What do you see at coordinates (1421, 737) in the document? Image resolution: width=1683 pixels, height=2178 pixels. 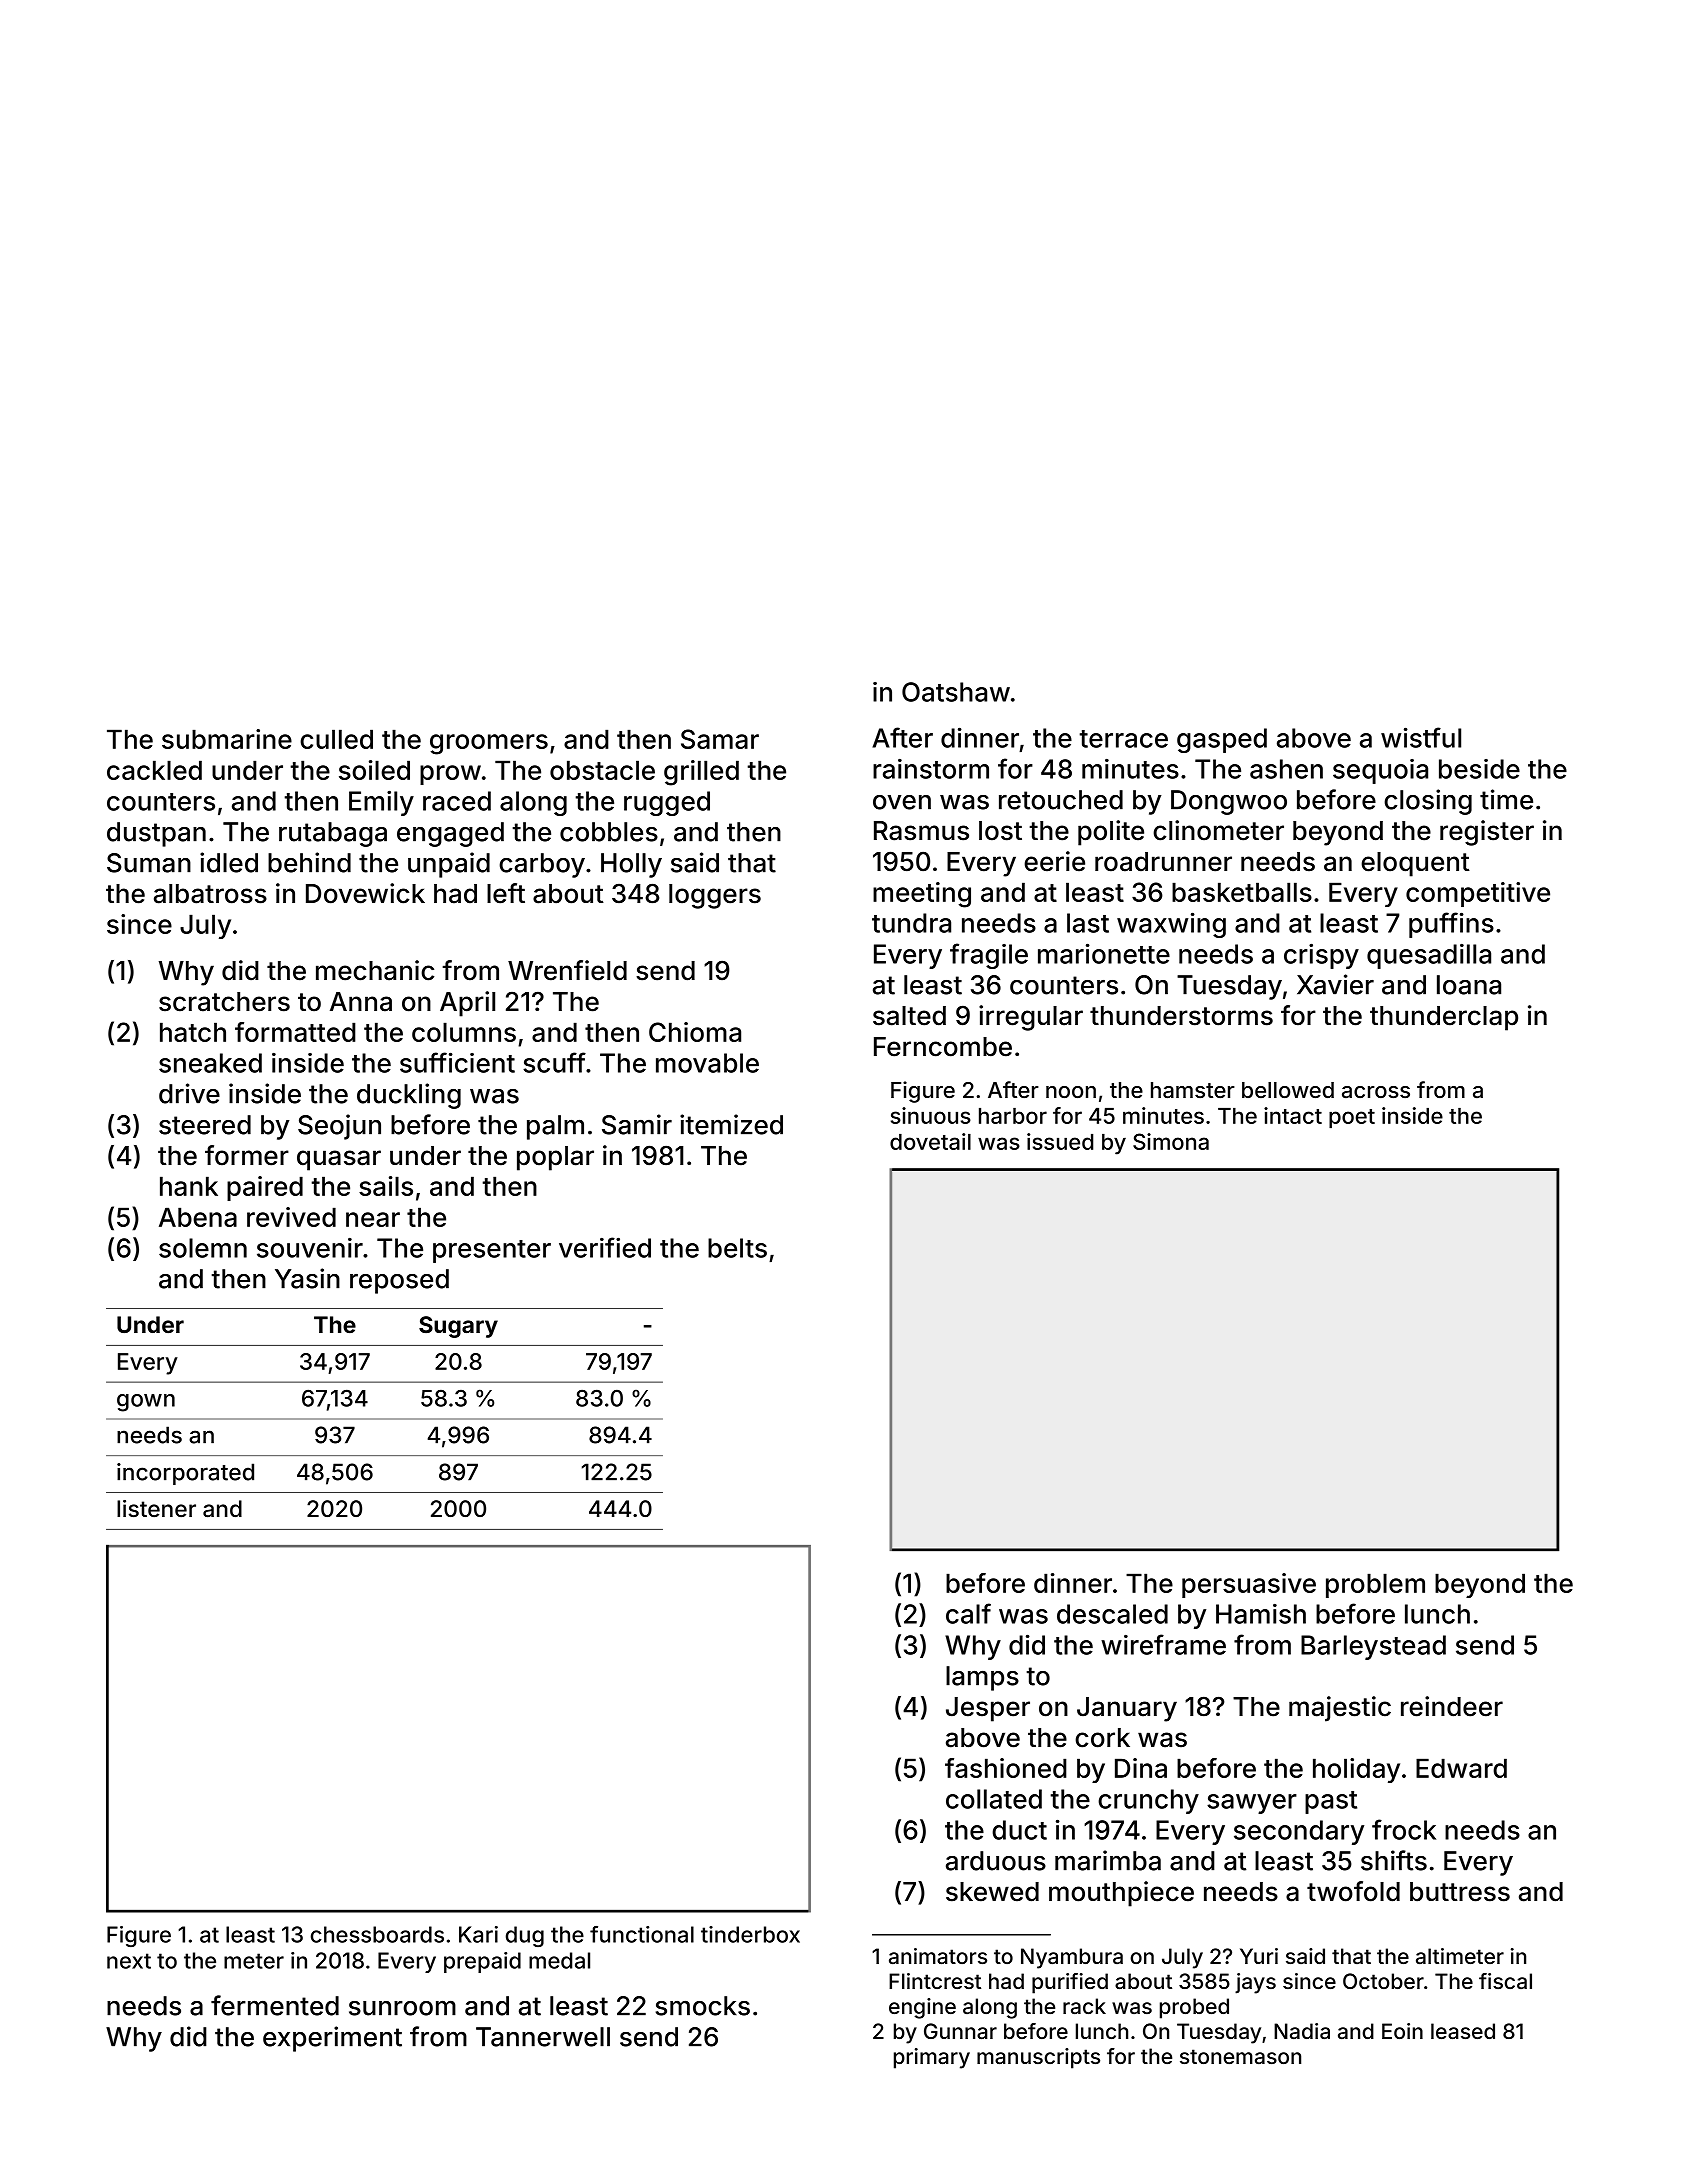 I see `wistful` at bounding box center [1421, 737].
